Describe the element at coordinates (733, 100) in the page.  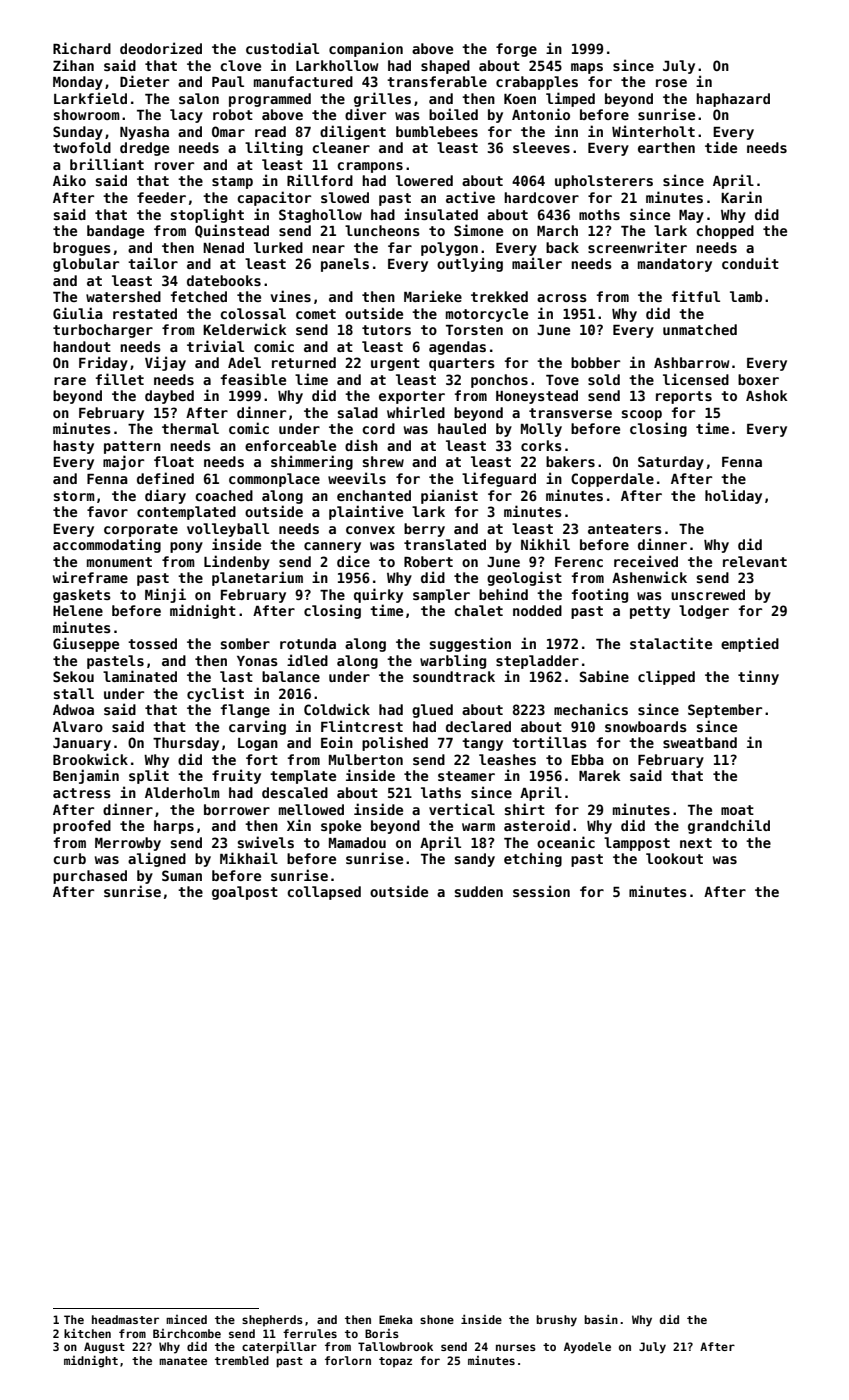
I see `haphazard` at that location.
